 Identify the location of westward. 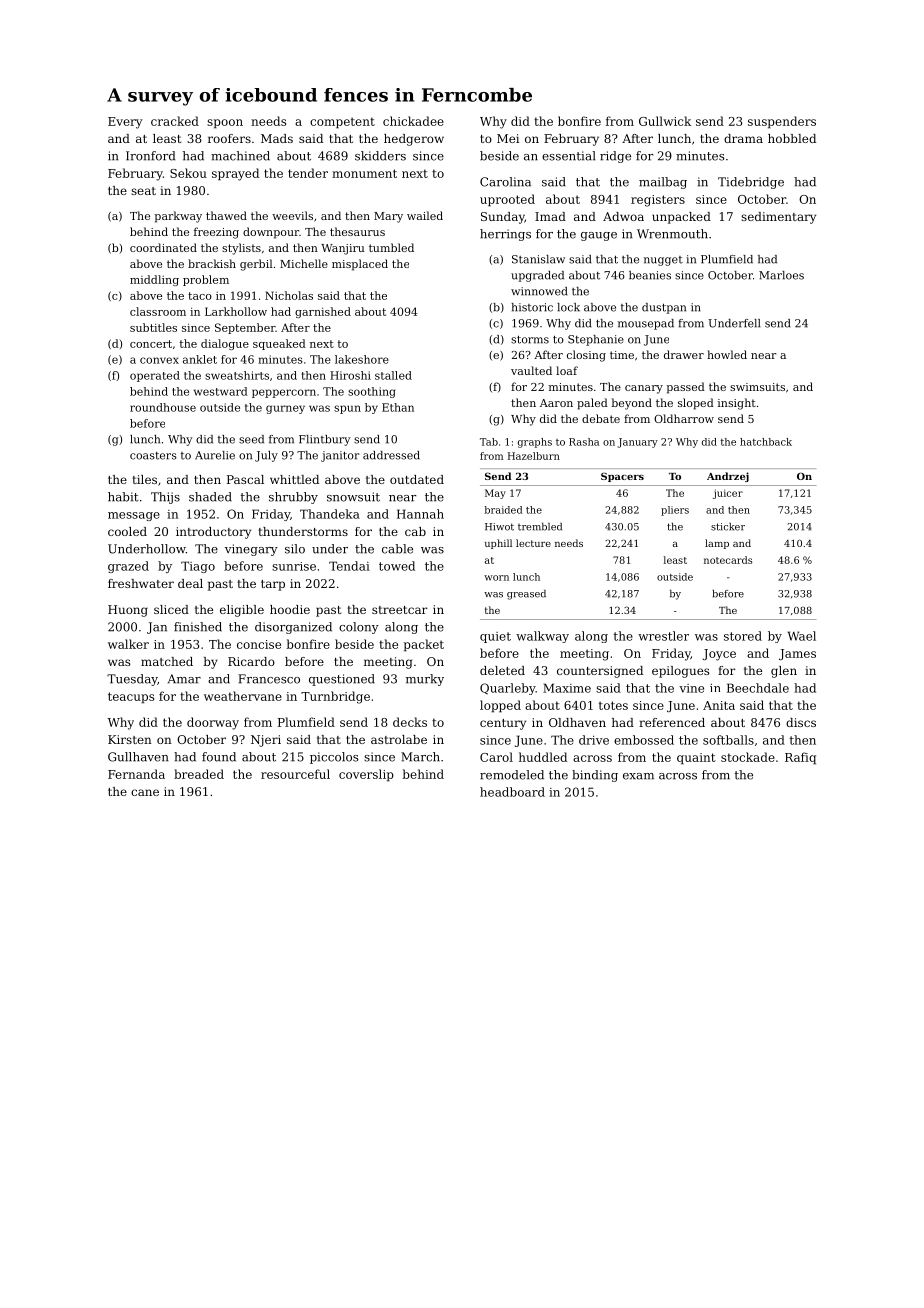
(221, 391).
